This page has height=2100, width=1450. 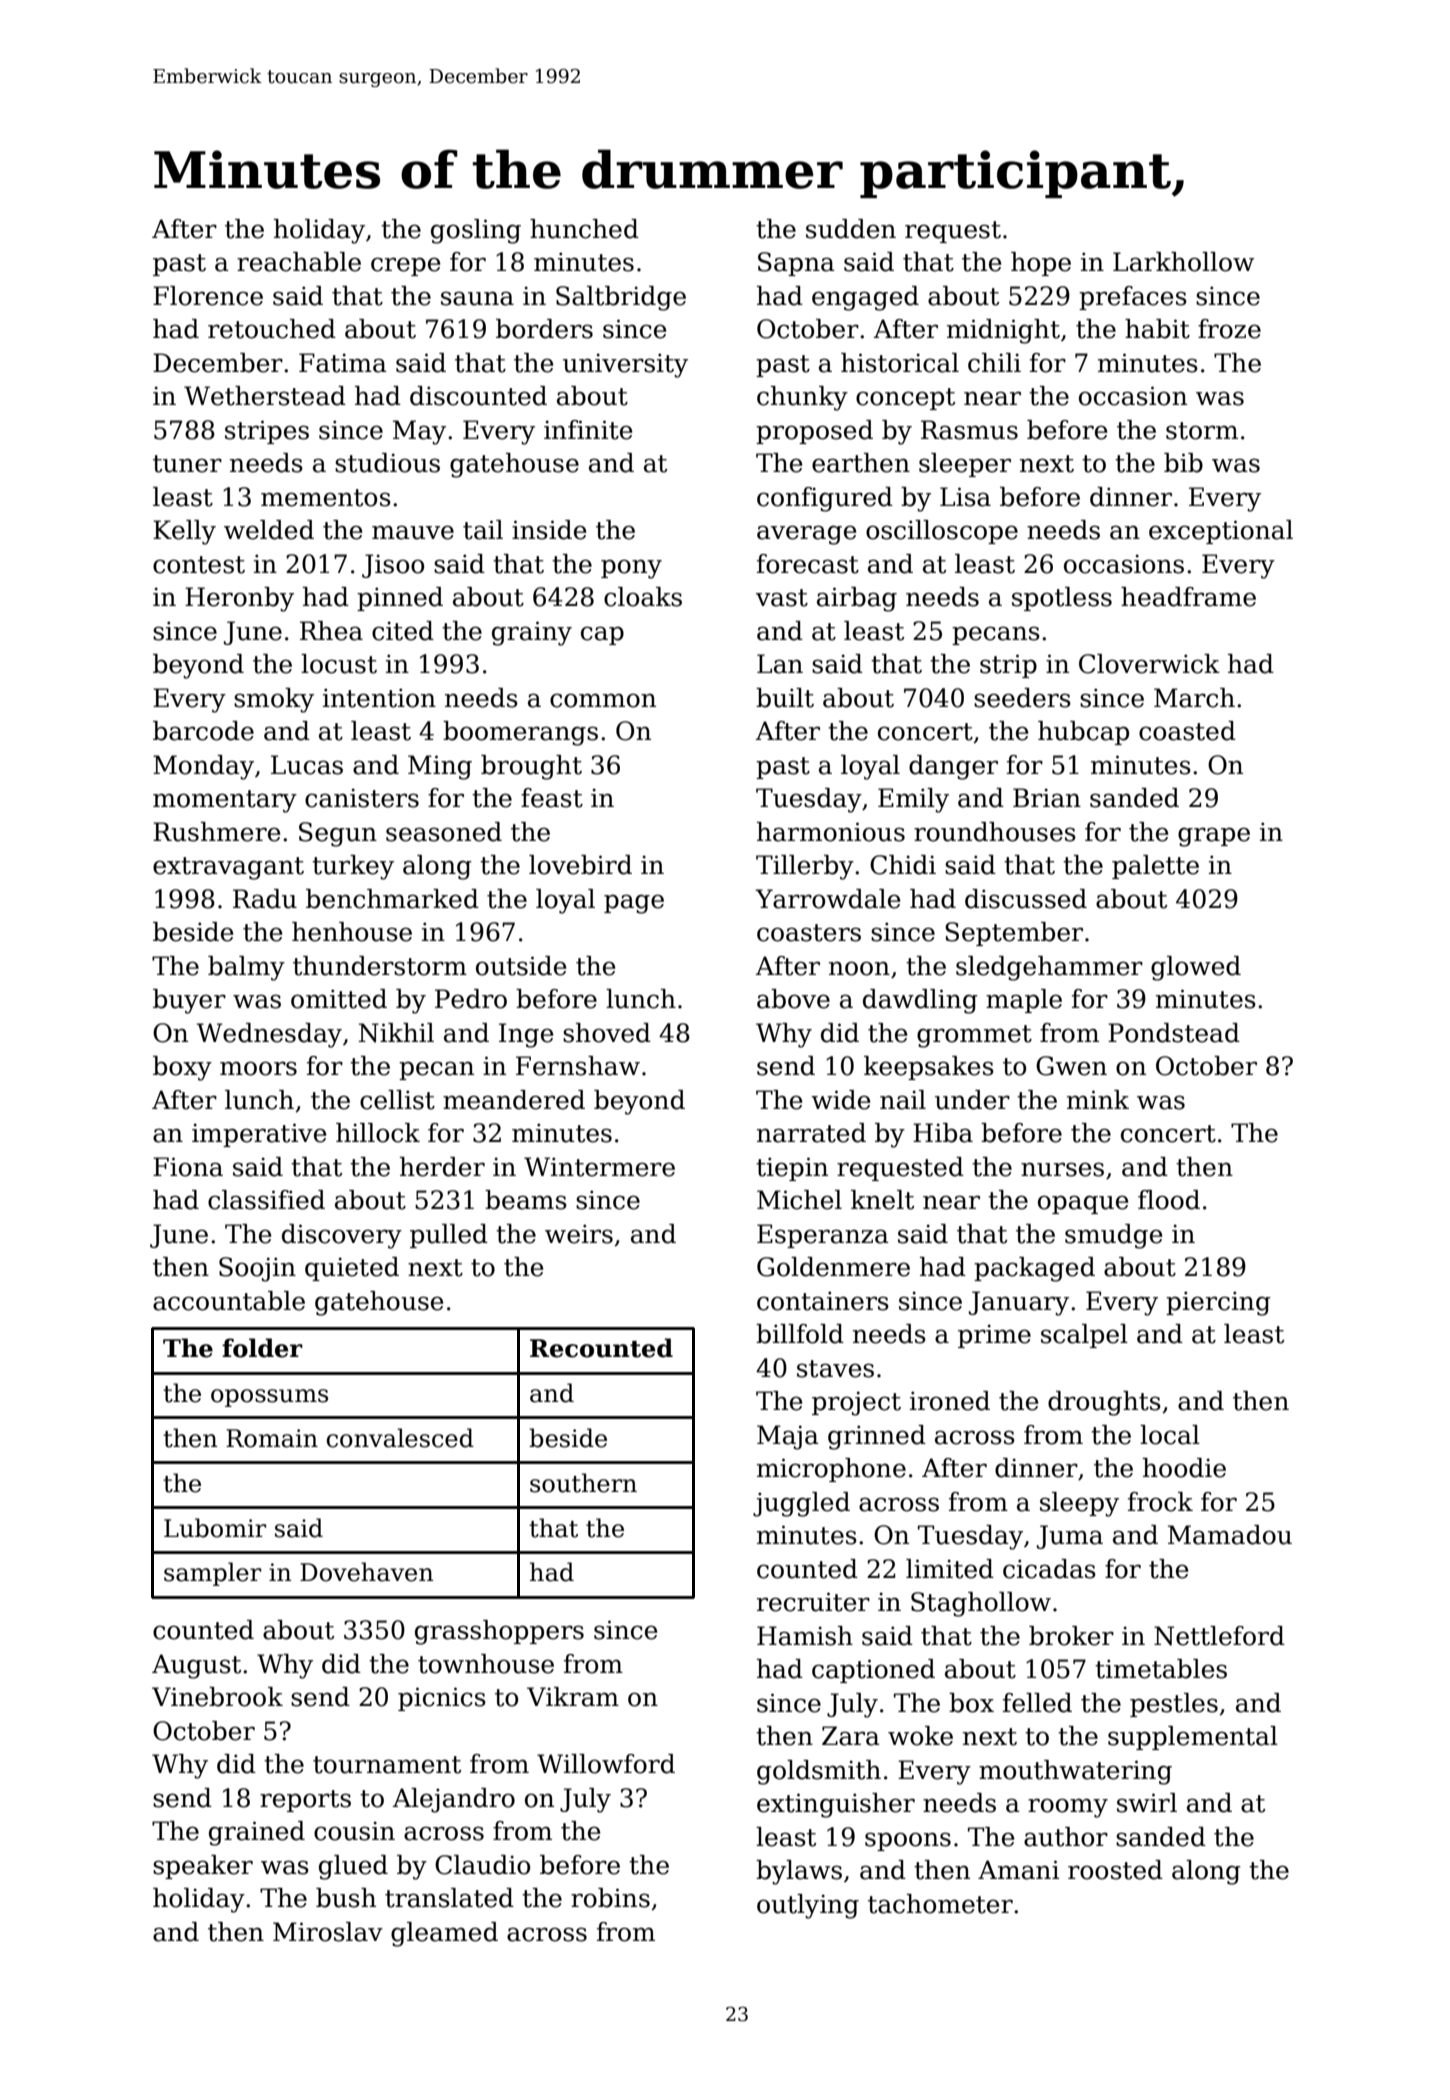 What do you see at coordinates (1062, 599) in the page?
I see `spotless` at bounding box center [1062, 599].
